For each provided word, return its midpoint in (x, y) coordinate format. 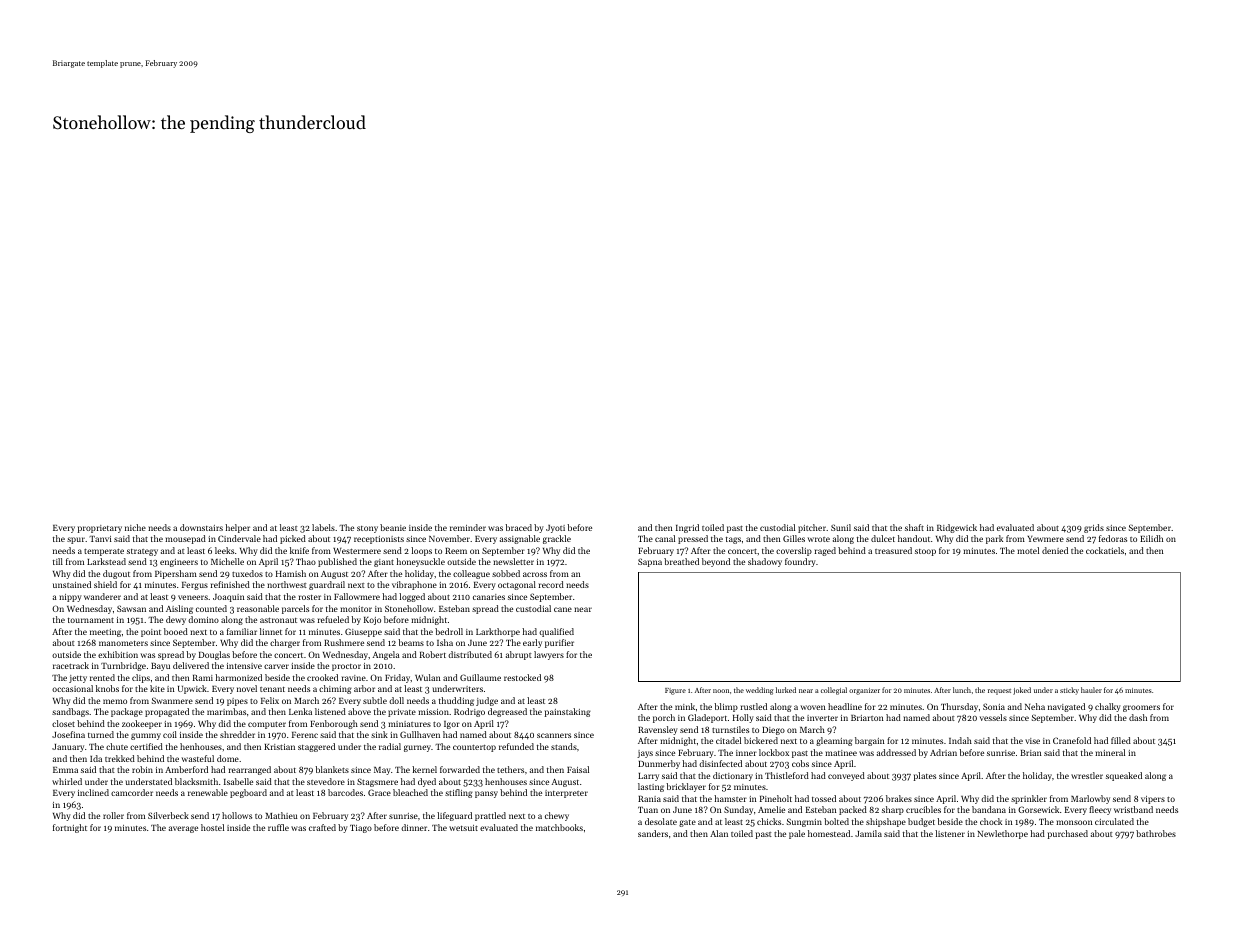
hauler (1091, 690)
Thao (306, 561)
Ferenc (305, 735)
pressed (693, 539)
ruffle (278, 827)
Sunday (738, 810)
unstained (72, 584)
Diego (773, 731)
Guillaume (480, 677)
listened (330, 711)
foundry (800, 562)
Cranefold (1072, 740)
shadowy (765, 562)
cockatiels (1105, 550)
